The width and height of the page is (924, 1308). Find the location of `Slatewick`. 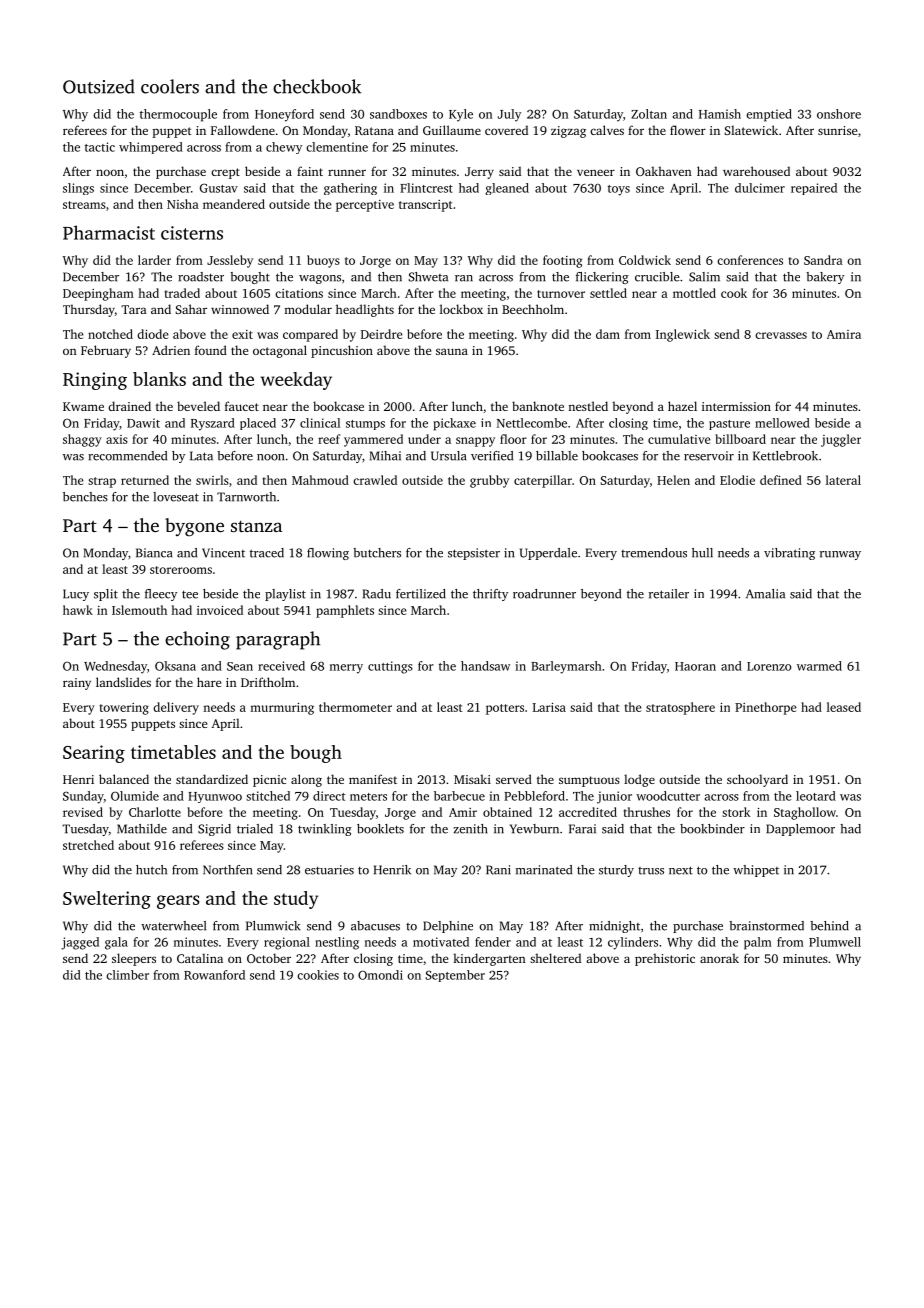

Slatewick is located at coordinates (751, 130).
